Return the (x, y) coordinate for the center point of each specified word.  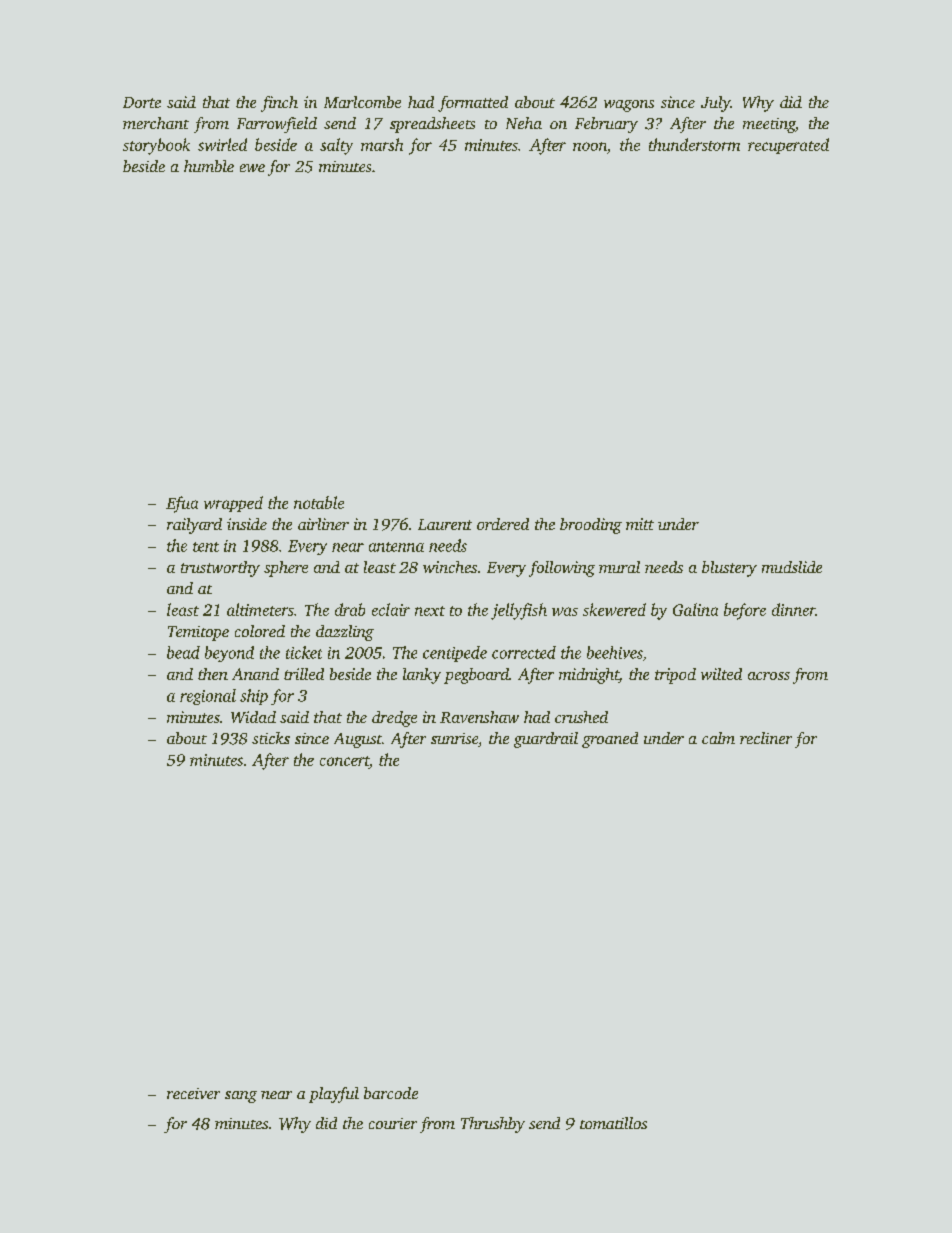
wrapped (233, 504)
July (716, 104)
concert (344, 761)
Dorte (142, 102)
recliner (766, 738)
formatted (473, 104)
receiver (193, 1093)
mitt (640, 524)
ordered (503, 524)
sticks (271, 738)
